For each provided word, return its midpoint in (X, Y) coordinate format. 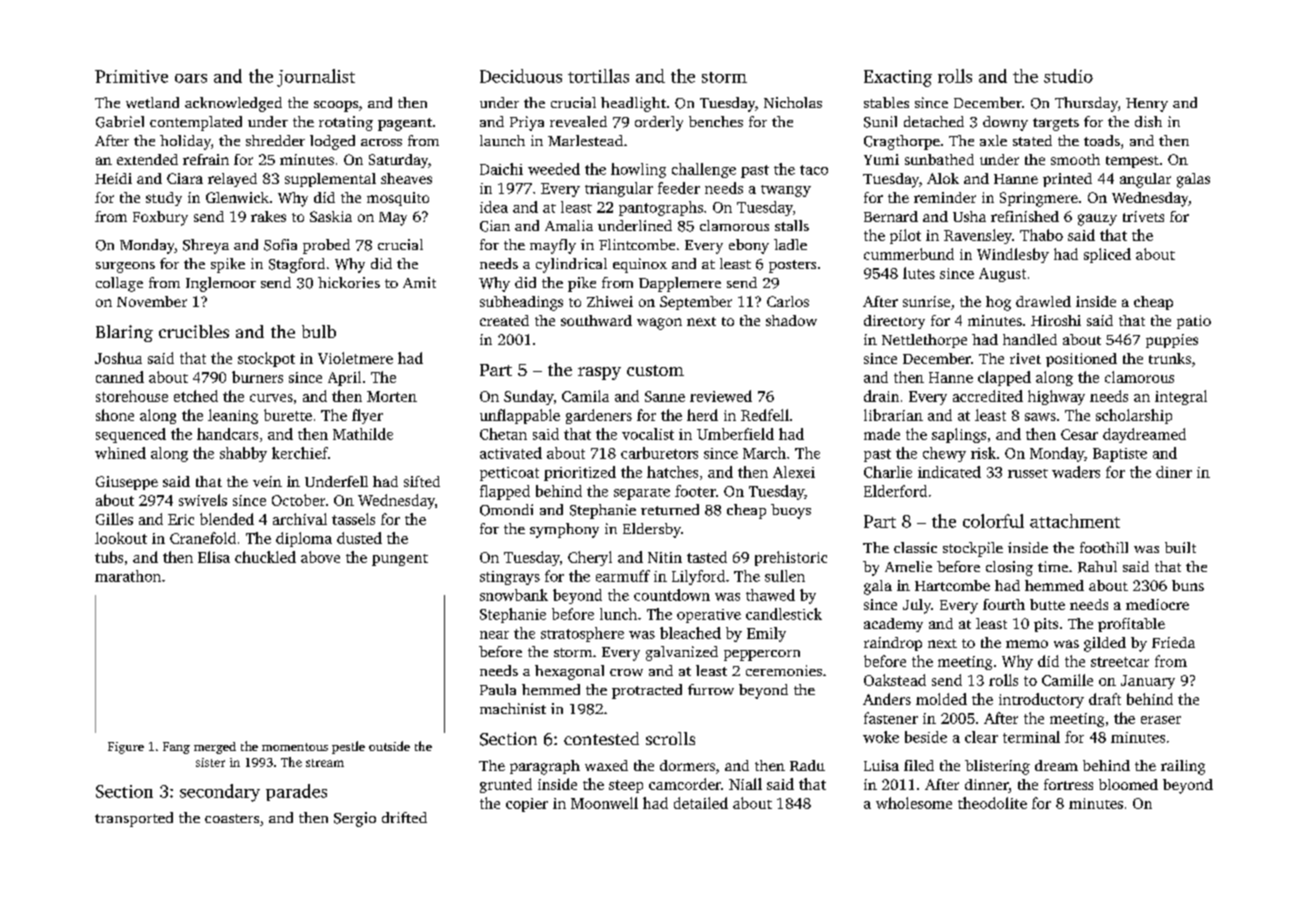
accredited (988, 396)
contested (601, 738)
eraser (1161, 720)
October (298, 500)
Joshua (118, 358)
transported (134, 819)
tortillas (598, 76)
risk (983, 453)
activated (511, 453)
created (504, 320)
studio (1068, 76)
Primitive (131, 76)
